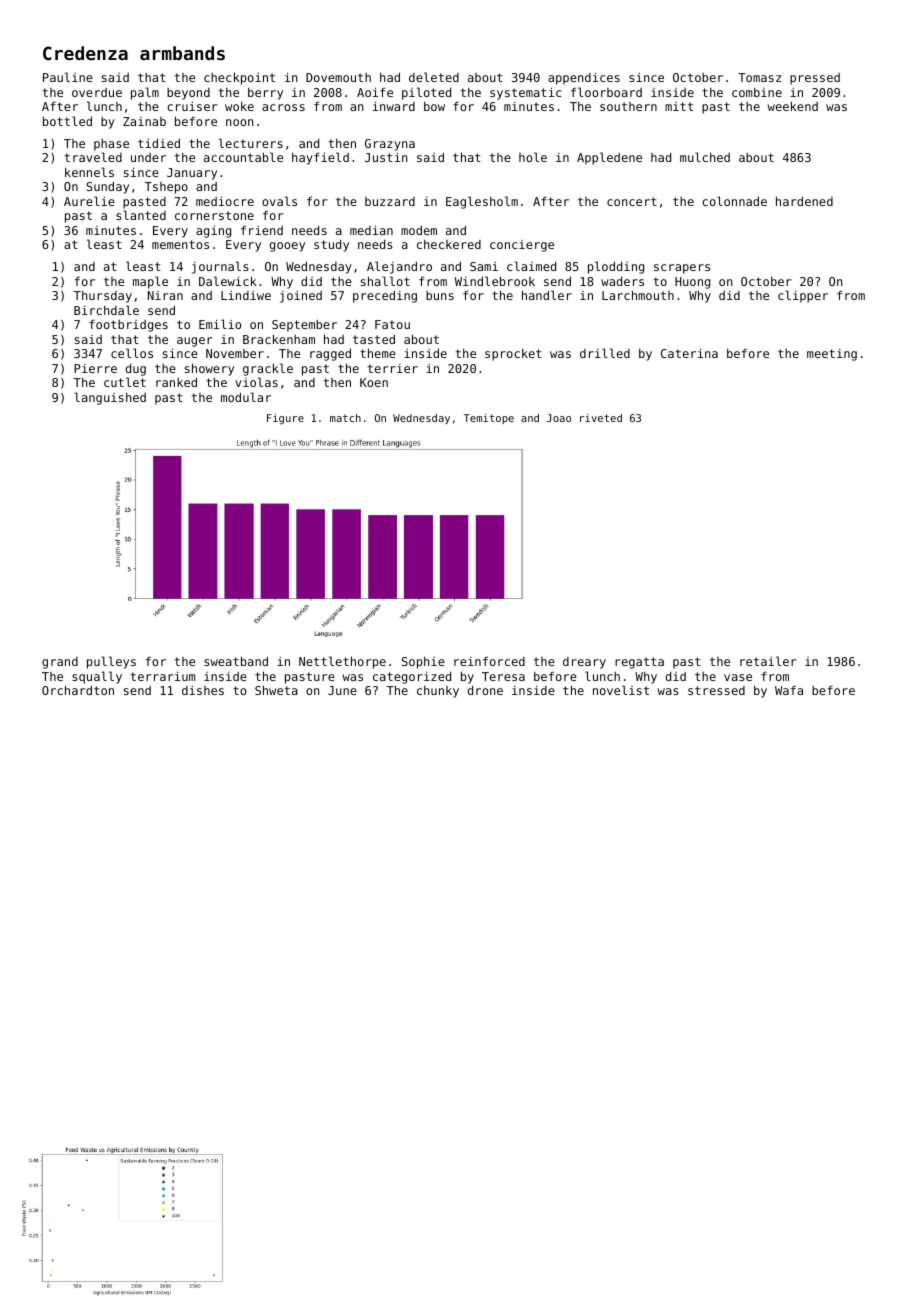  Describe the element at coordinates (609, 158) in the page. I see `Appledene` at that location.
